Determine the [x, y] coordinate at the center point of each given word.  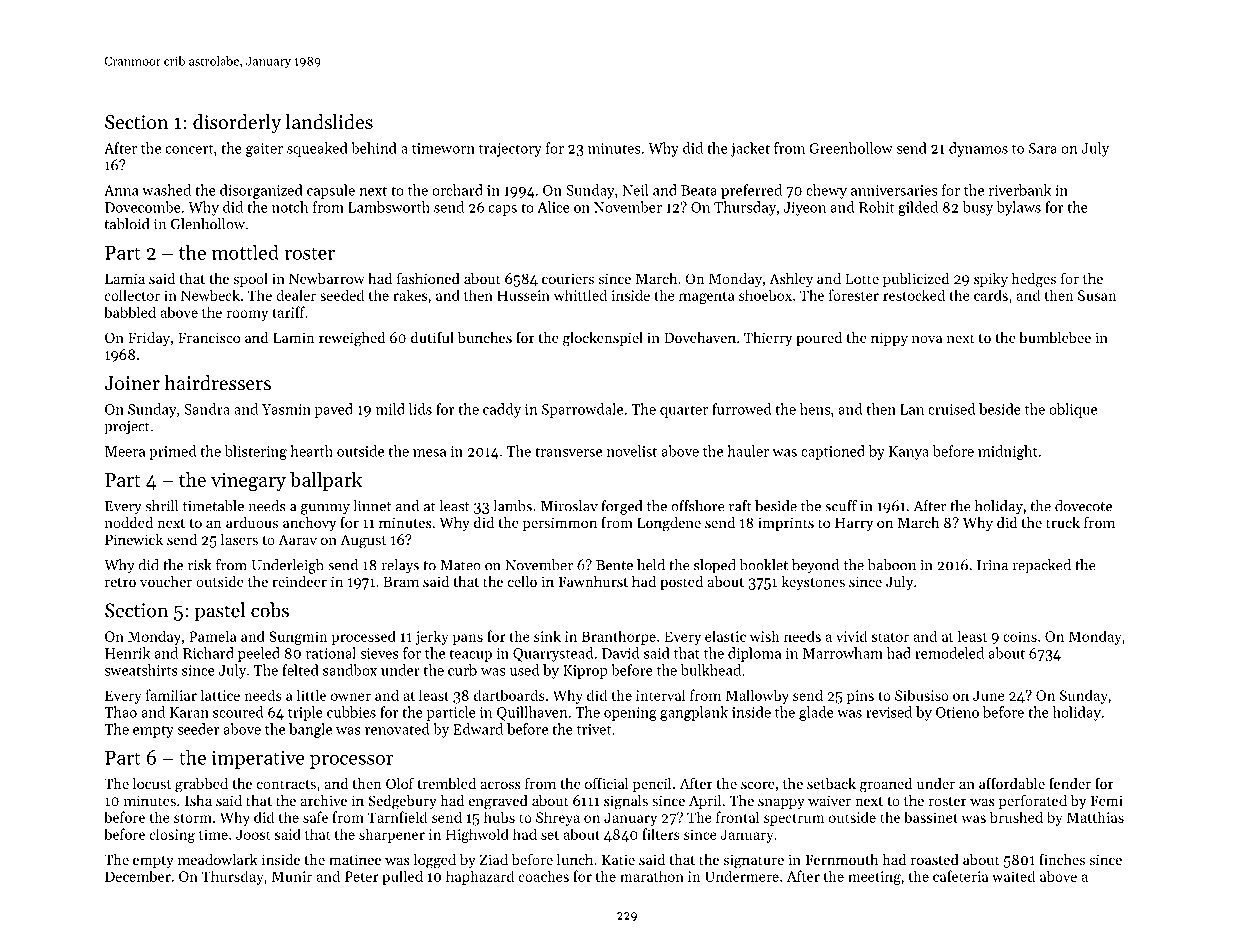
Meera [125, 451]
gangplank [694, 713]
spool [251, 280]
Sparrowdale [582, 410]
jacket [750, 149]
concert [189, 149]
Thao [120, 712]
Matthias [1095, 817]
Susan [1097, 295]
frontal [737, 817]
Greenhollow [851, 148]
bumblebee [1055, 337]
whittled [580, 295]
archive [323, 800]
